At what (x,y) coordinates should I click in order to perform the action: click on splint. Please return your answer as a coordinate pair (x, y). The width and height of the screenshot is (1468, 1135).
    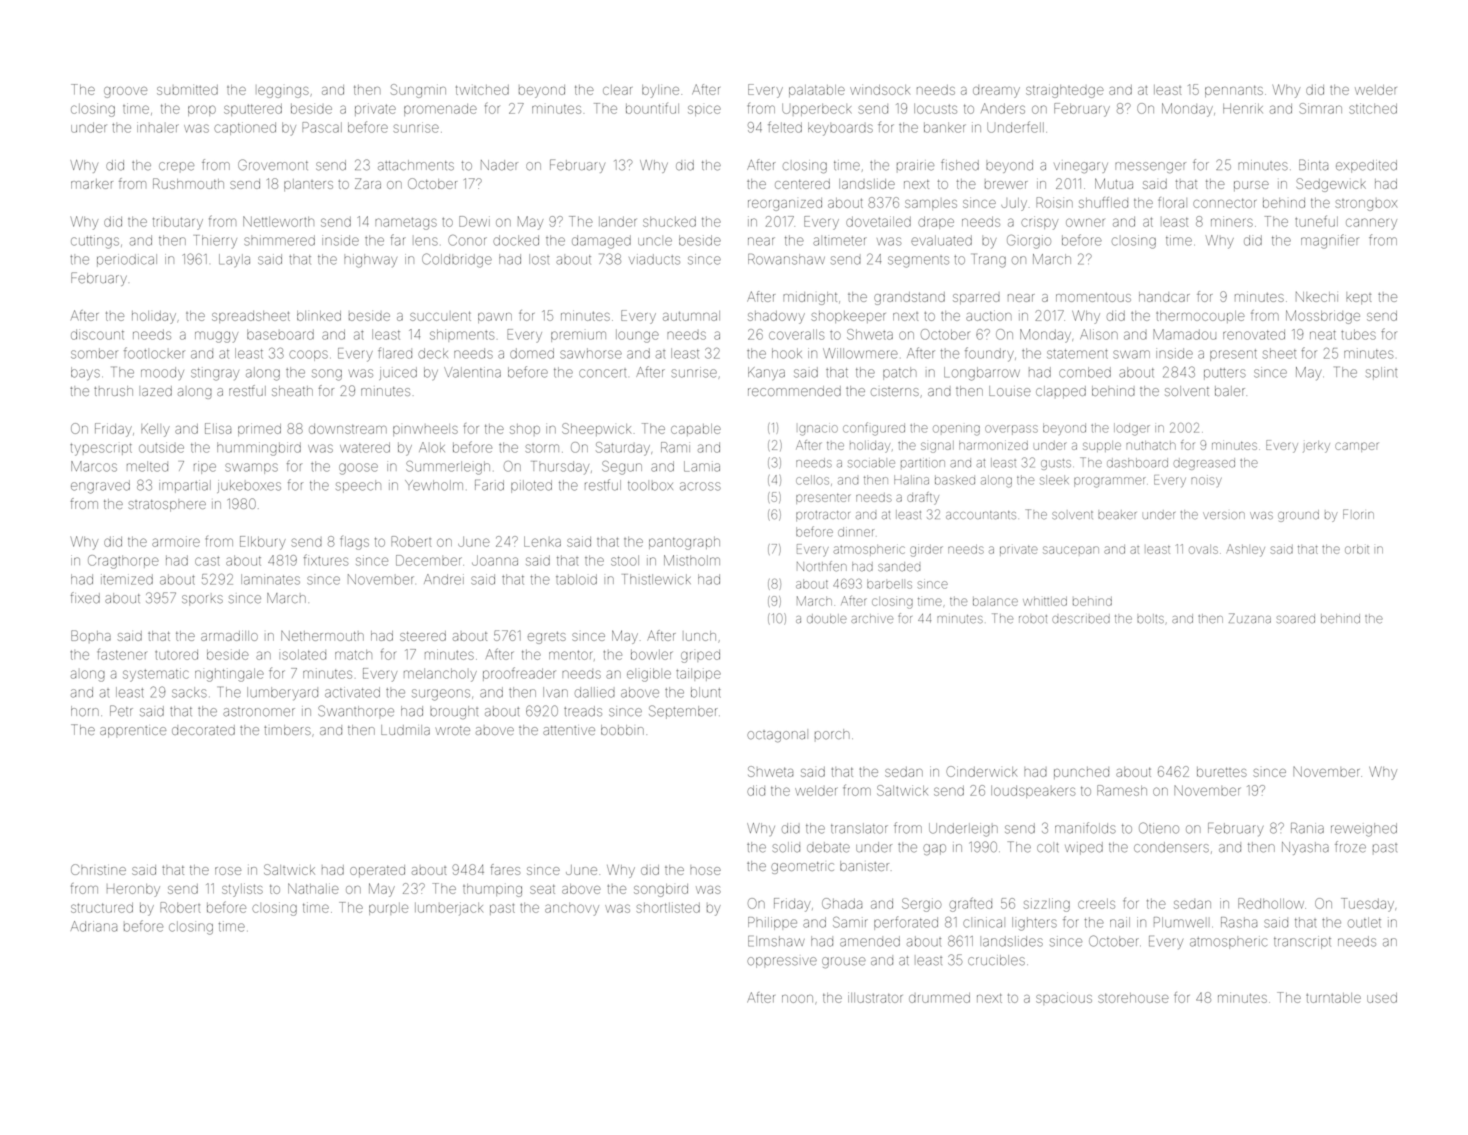
    Looking at the image, I should click on (1381, 373).
